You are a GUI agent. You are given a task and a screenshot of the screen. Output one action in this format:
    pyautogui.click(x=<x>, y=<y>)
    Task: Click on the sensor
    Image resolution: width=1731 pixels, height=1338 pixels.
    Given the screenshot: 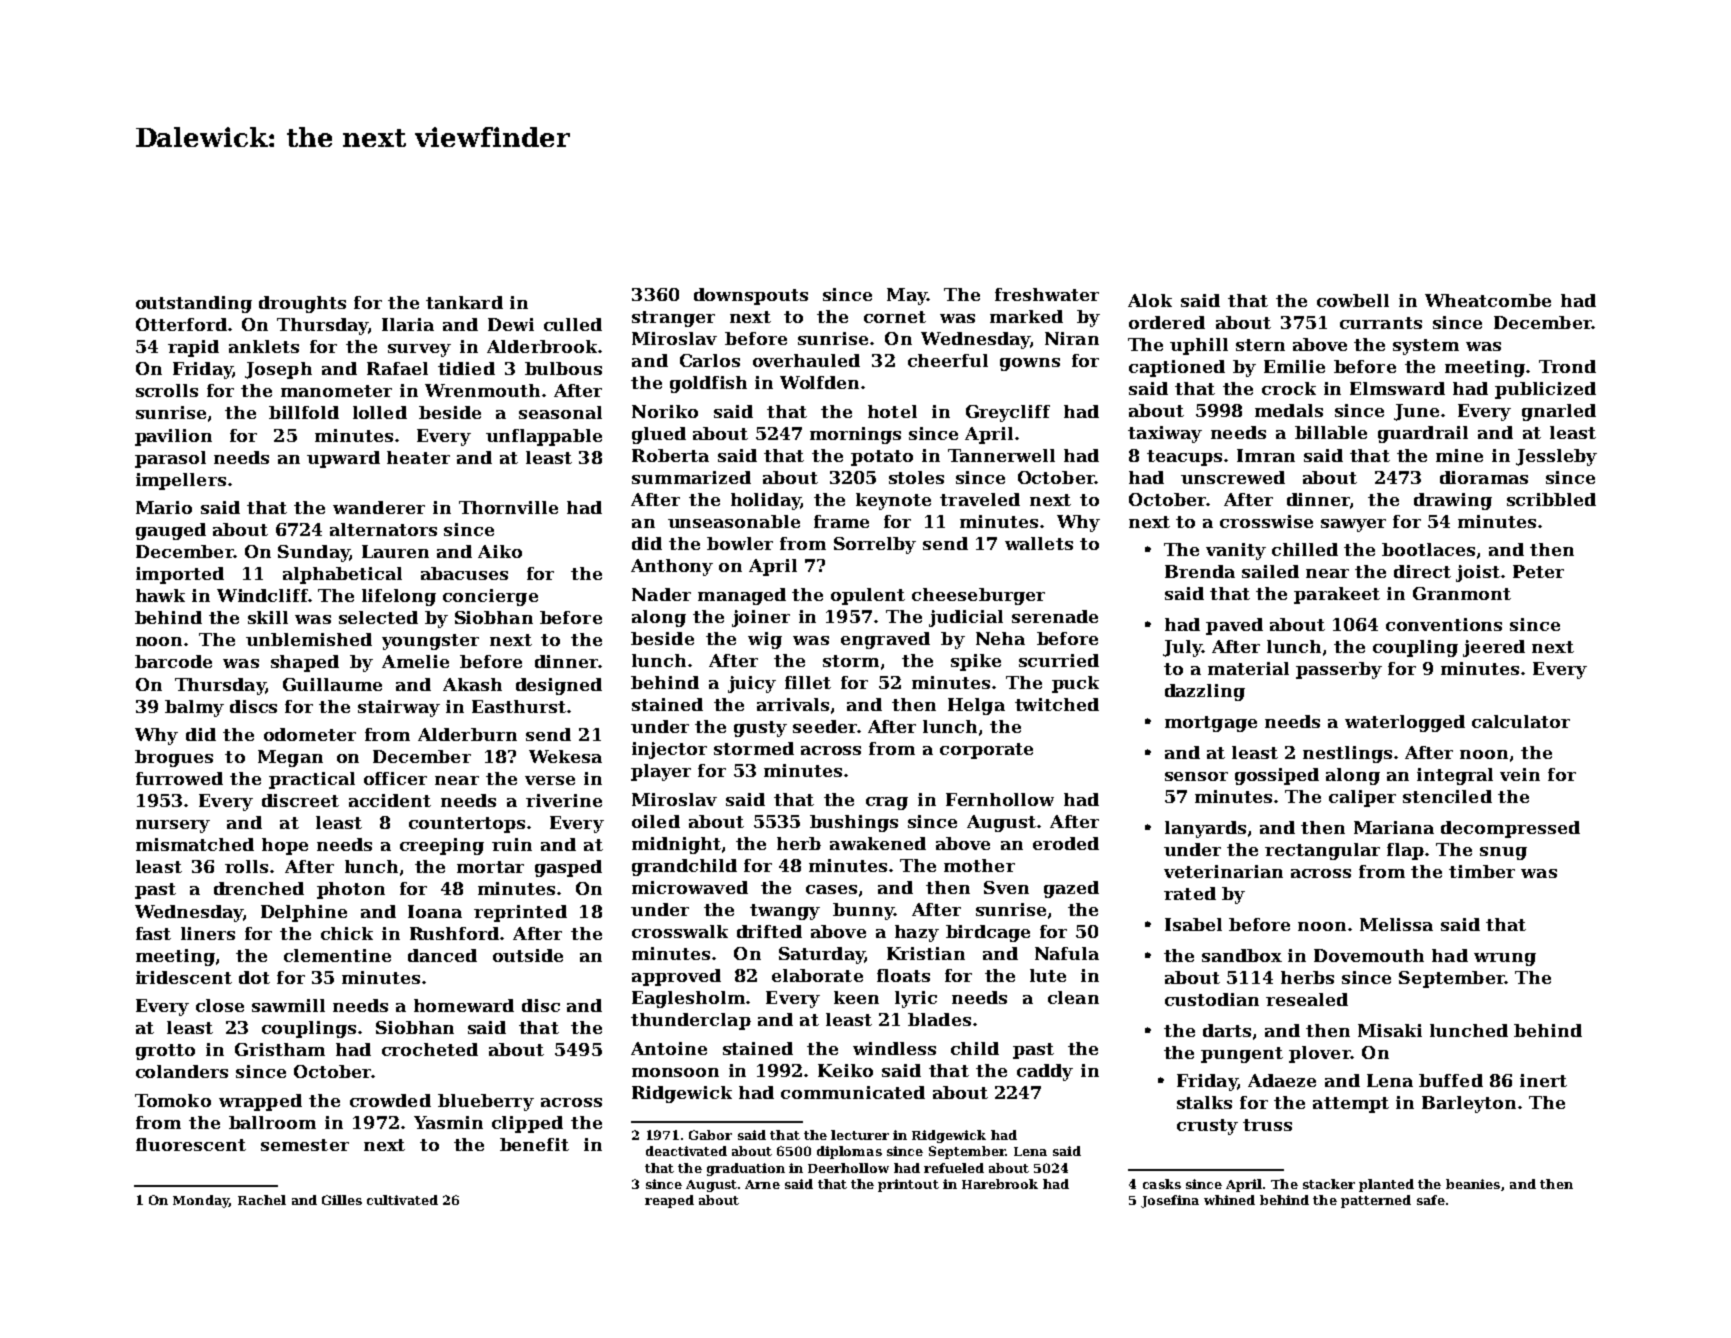 What is the action you would take?
    pyautogui.click(x=1196, y=776)
